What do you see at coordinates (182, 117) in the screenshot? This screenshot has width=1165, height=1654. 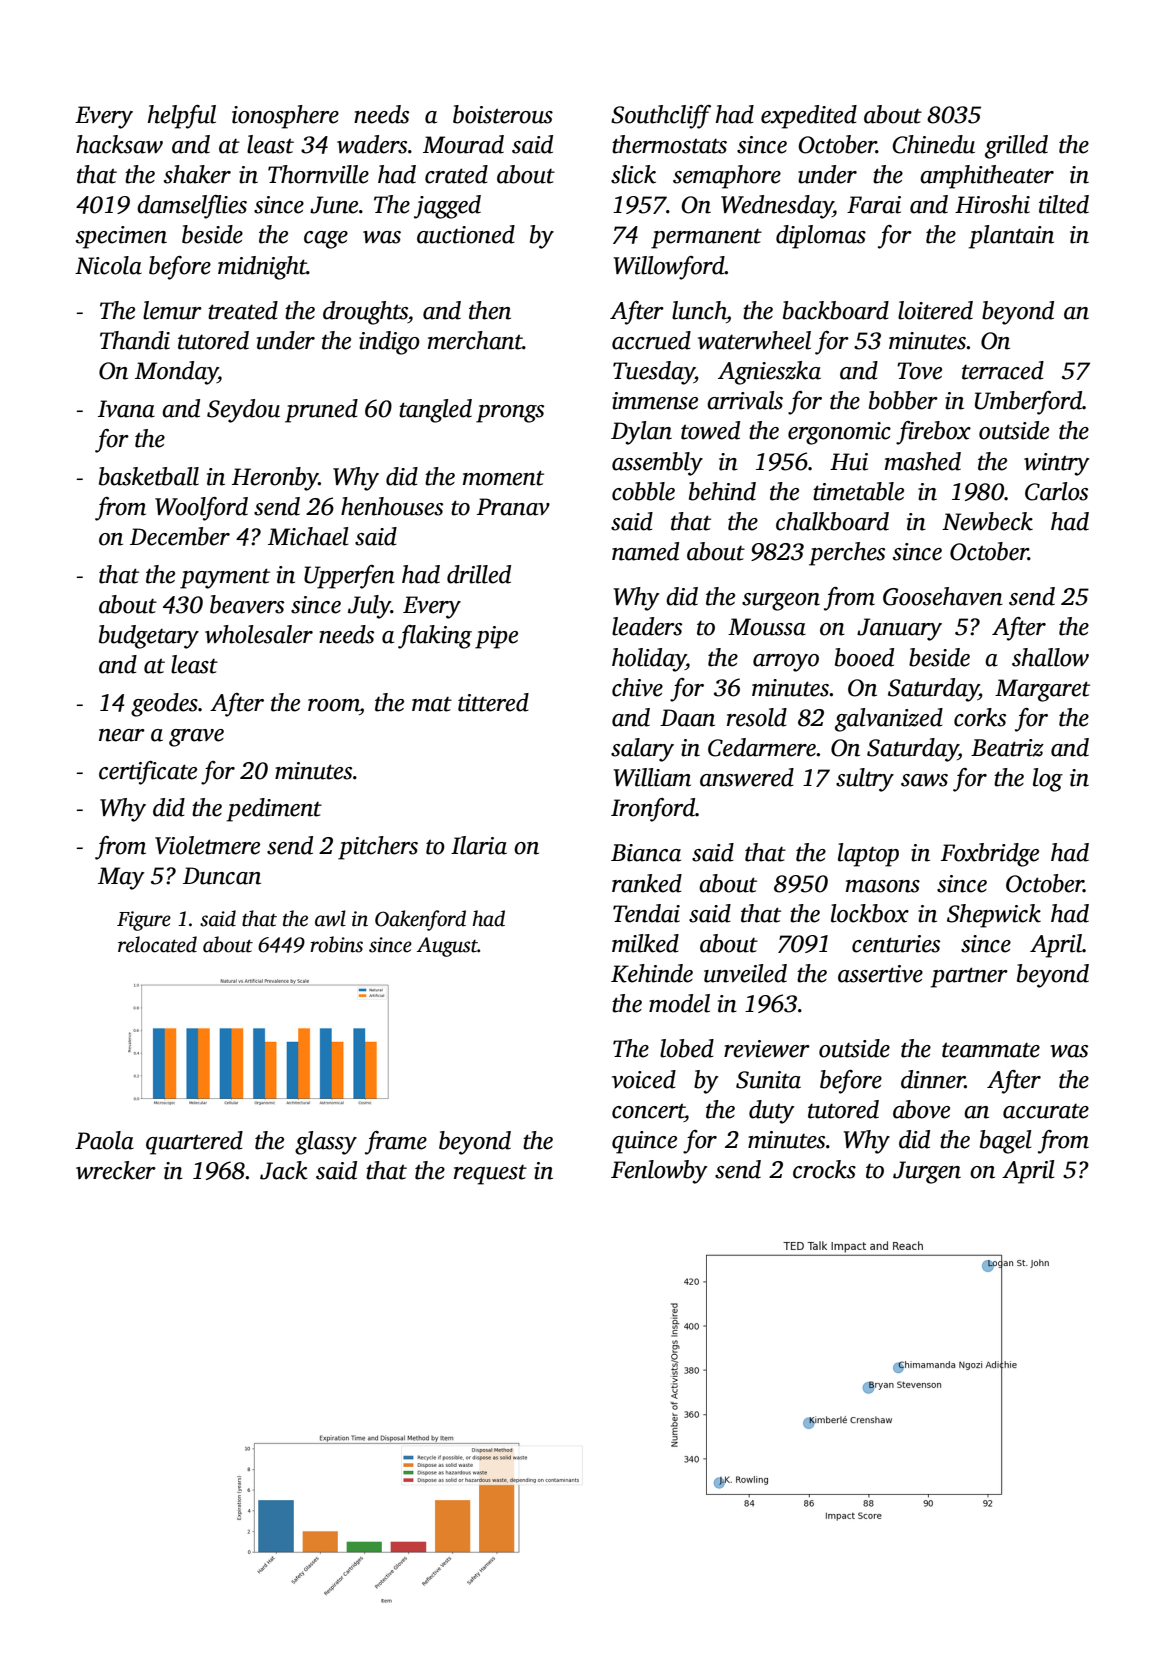 I see `helpful` at bounding box center [182, 117].
